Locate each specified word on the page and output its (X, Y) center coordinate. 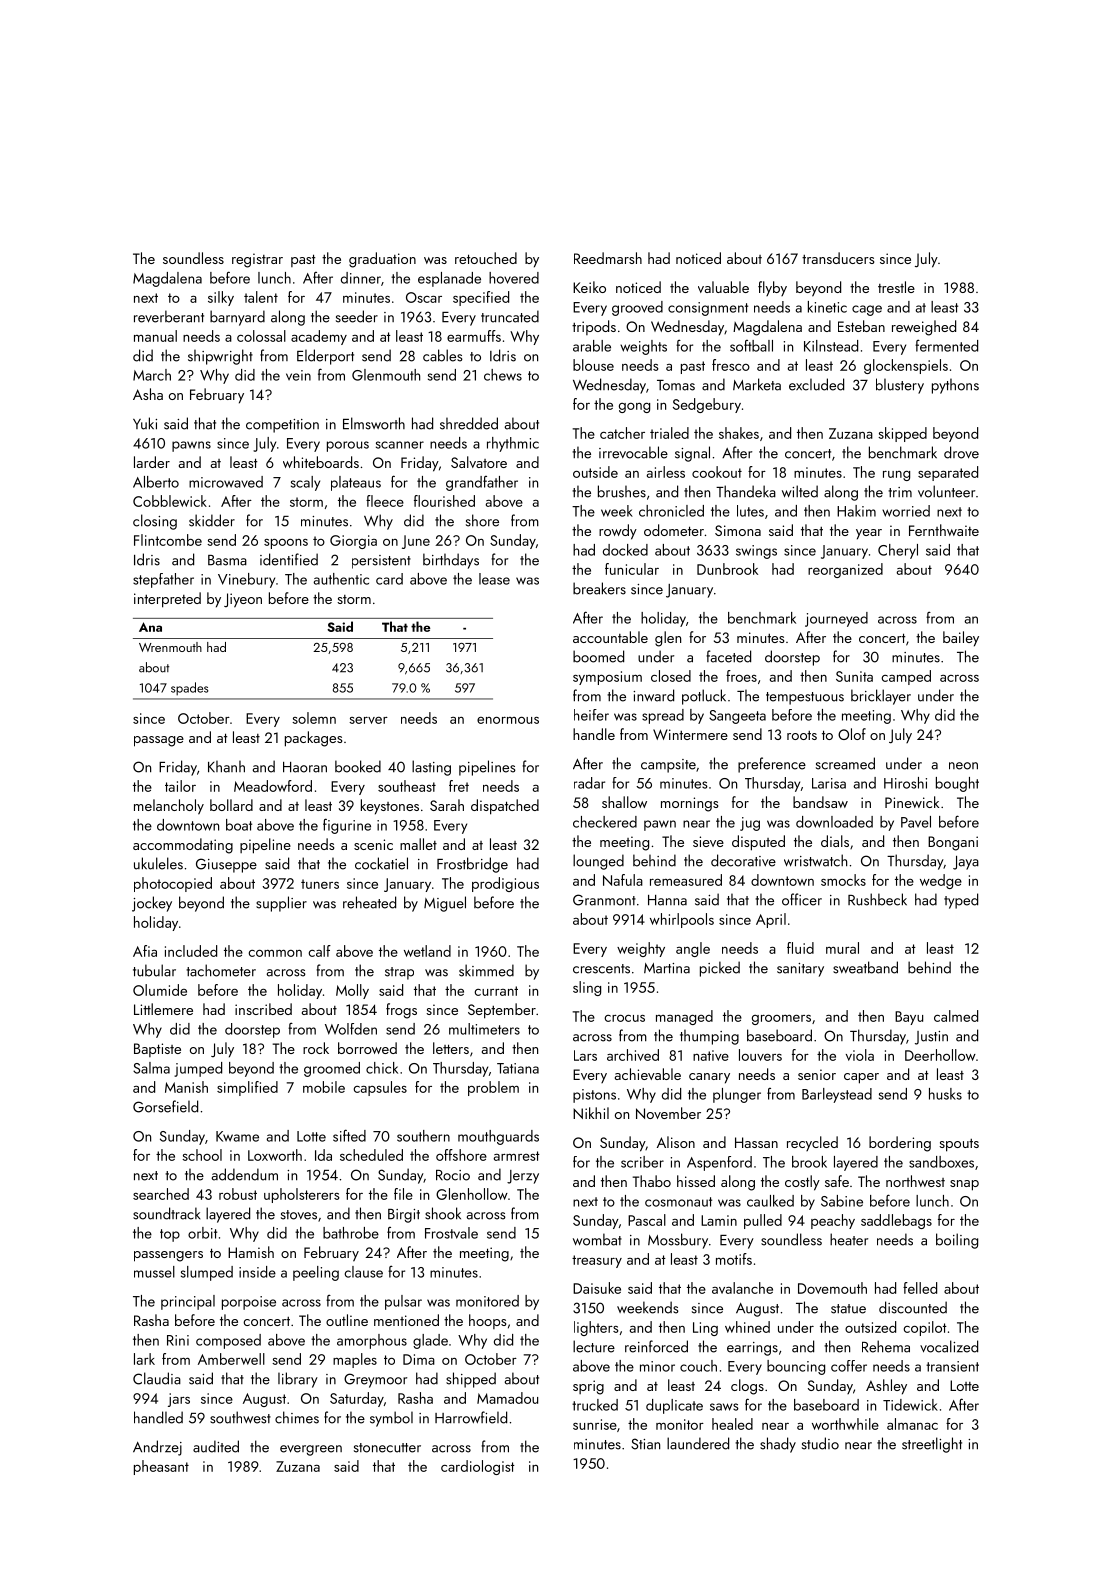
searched (161, 1194)
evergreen (311, 1450)
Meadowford (273, 786)
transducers (838, 258)
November (668, 1113)
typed (961, 901)
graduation (382, 260)
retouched (486, 258)
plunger (737, 1095)
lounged (598, 862)
